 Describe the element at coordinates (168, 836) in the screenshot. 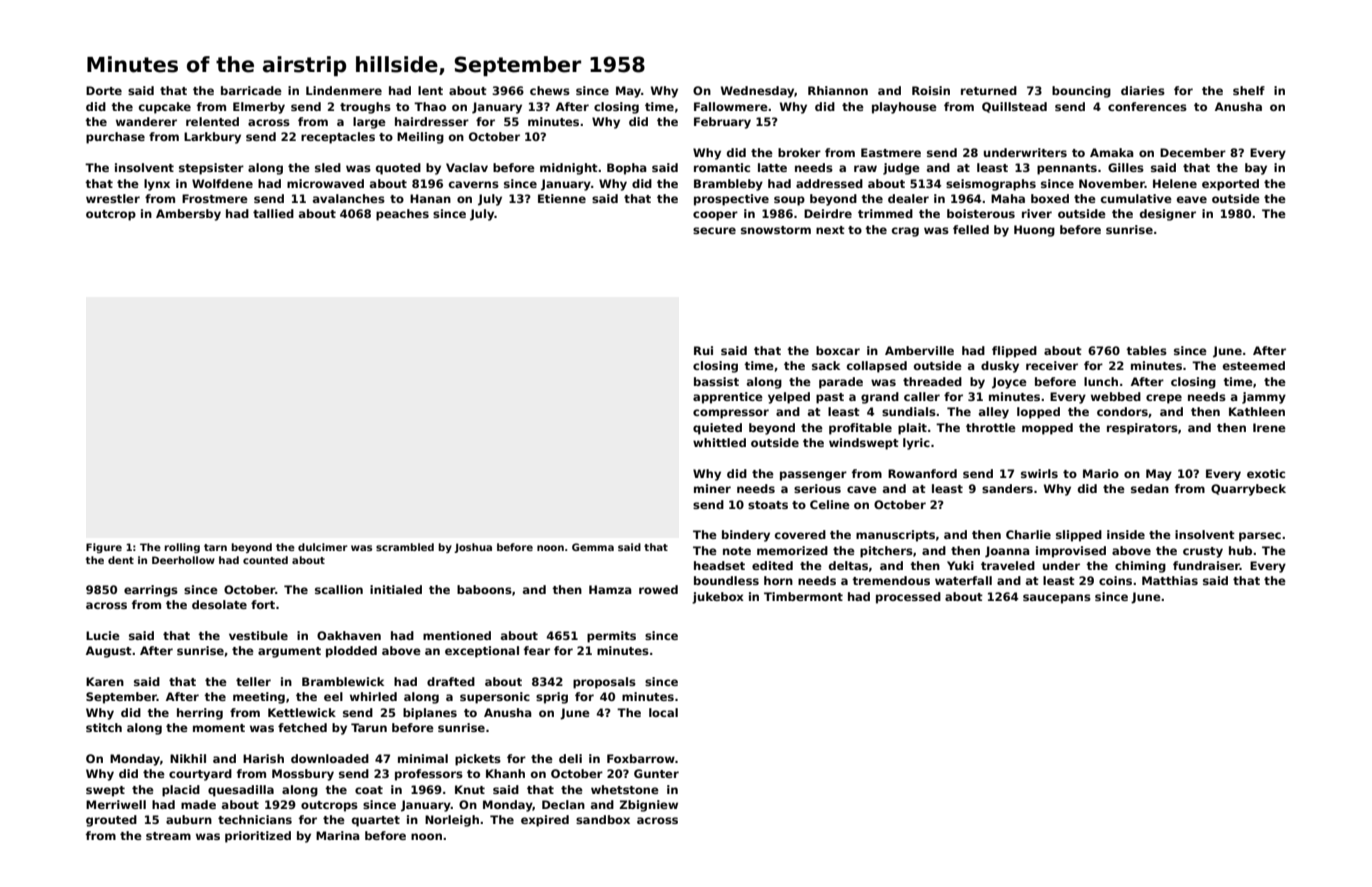

I see `stream` at that location.
